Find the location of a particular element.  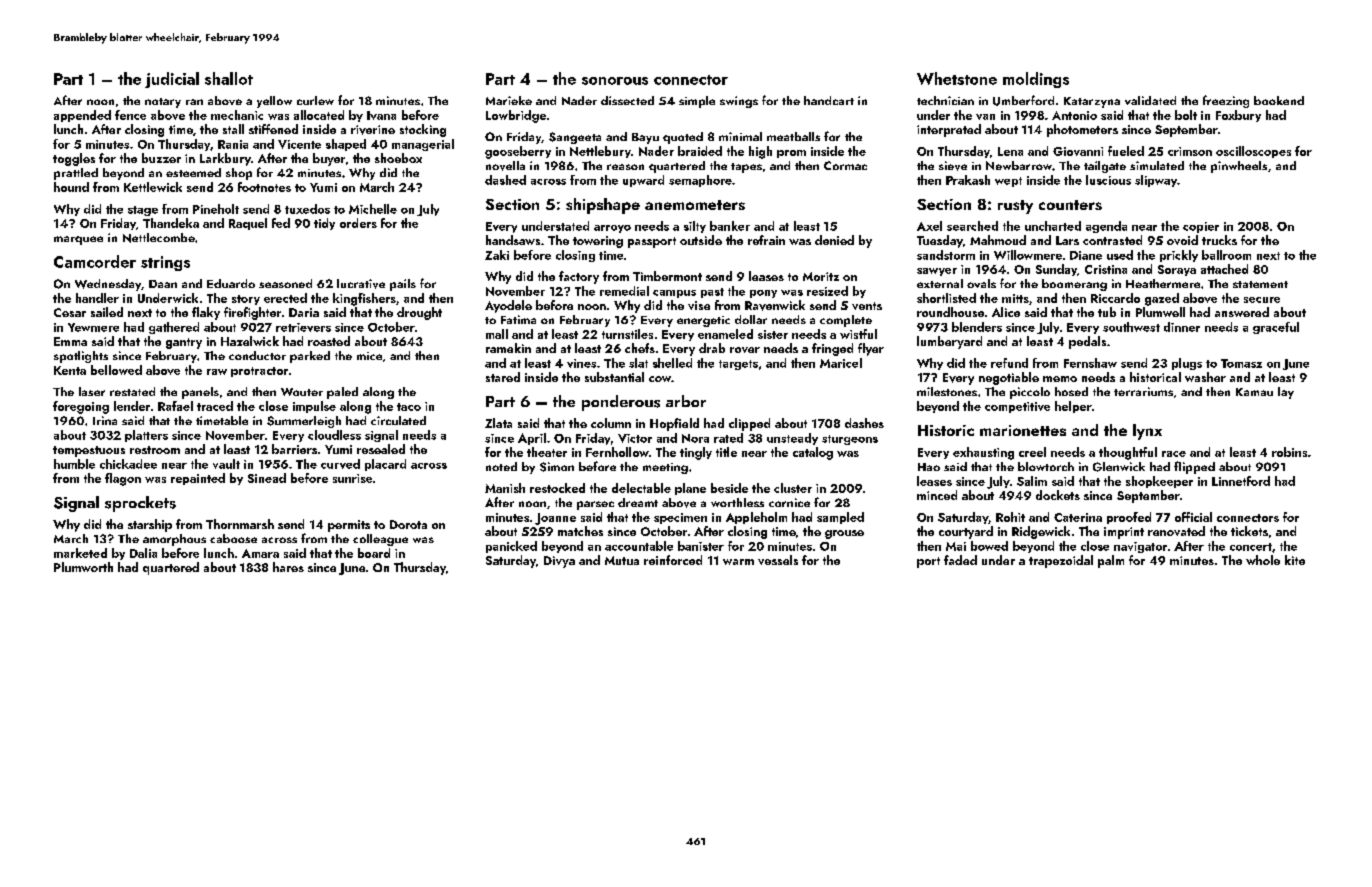

toggles is located at coordinates (74, 159).
